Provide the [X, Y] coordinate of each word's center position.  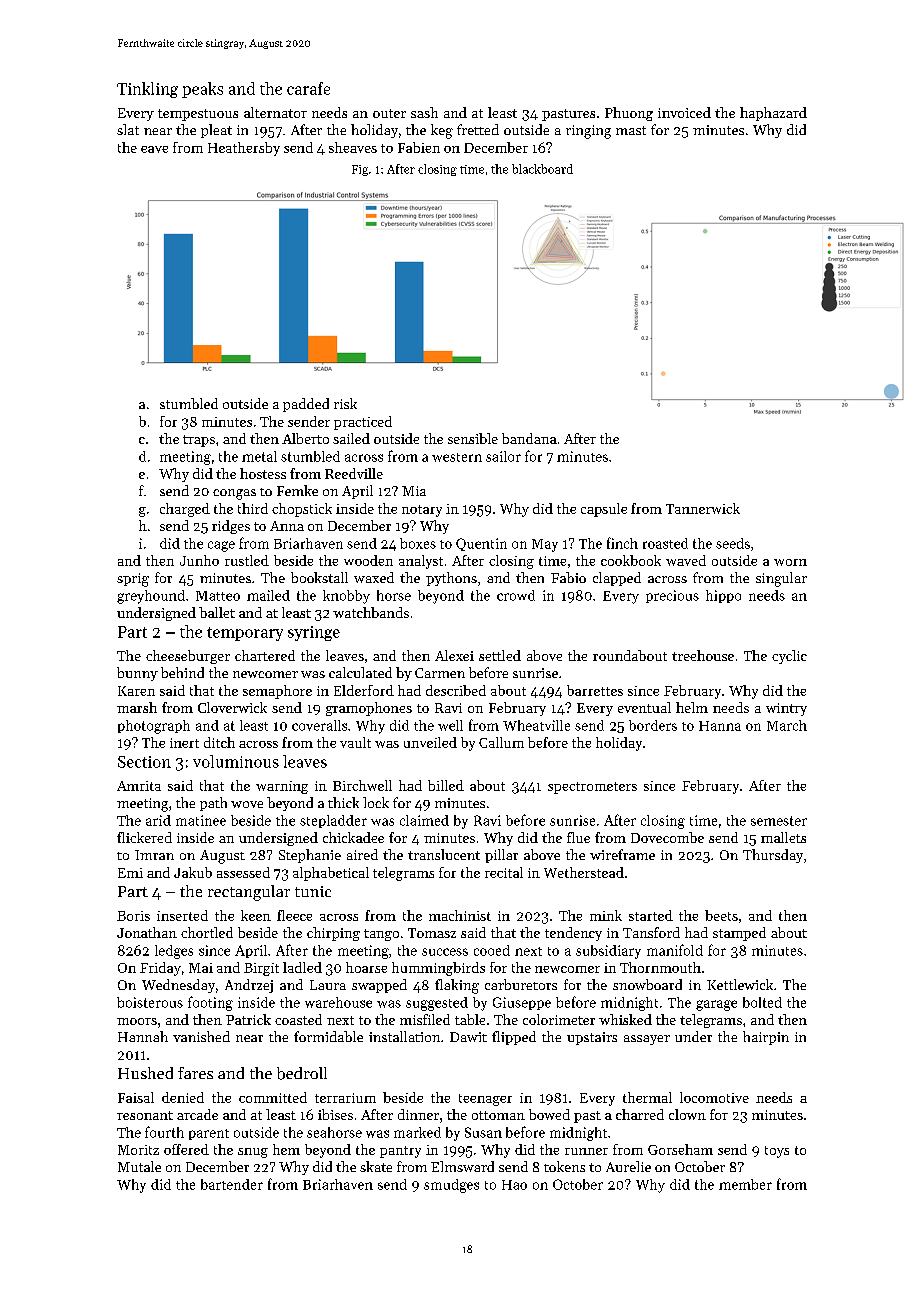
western [457, 457]
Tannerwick [703, 508]
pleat [216, 131]
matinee [201, 820]
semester [779, 821]
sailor [503, 456]
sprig [133, 580]
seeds [733, 543]
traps [199, 441]
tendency [573, 934]
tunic [313, 891]
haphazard [773, 114]
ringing [588, 132]
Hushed [145, 1073]
